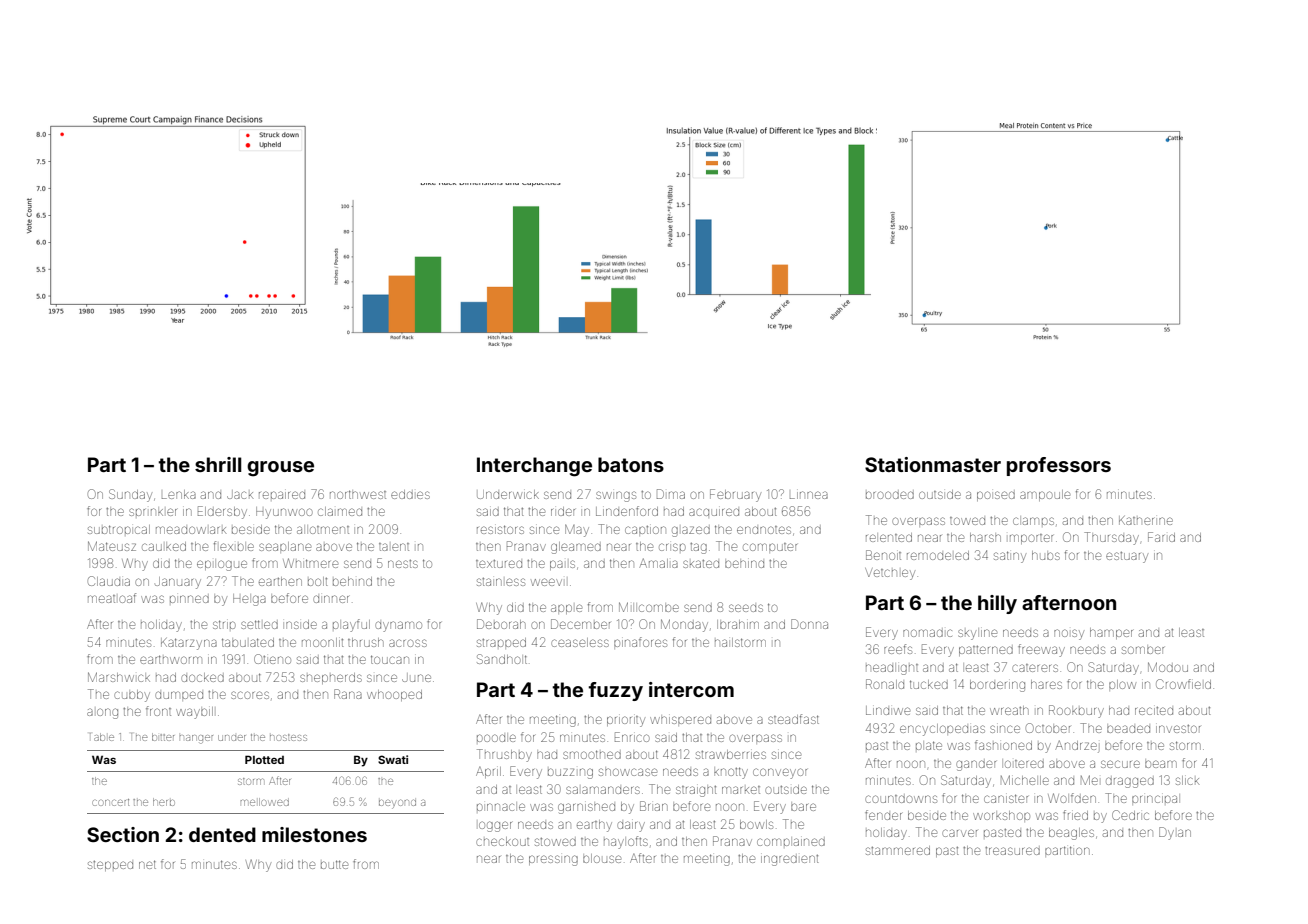 The image size is (1308, 924). I want to click on Katarzyna, so click(189, 644).
